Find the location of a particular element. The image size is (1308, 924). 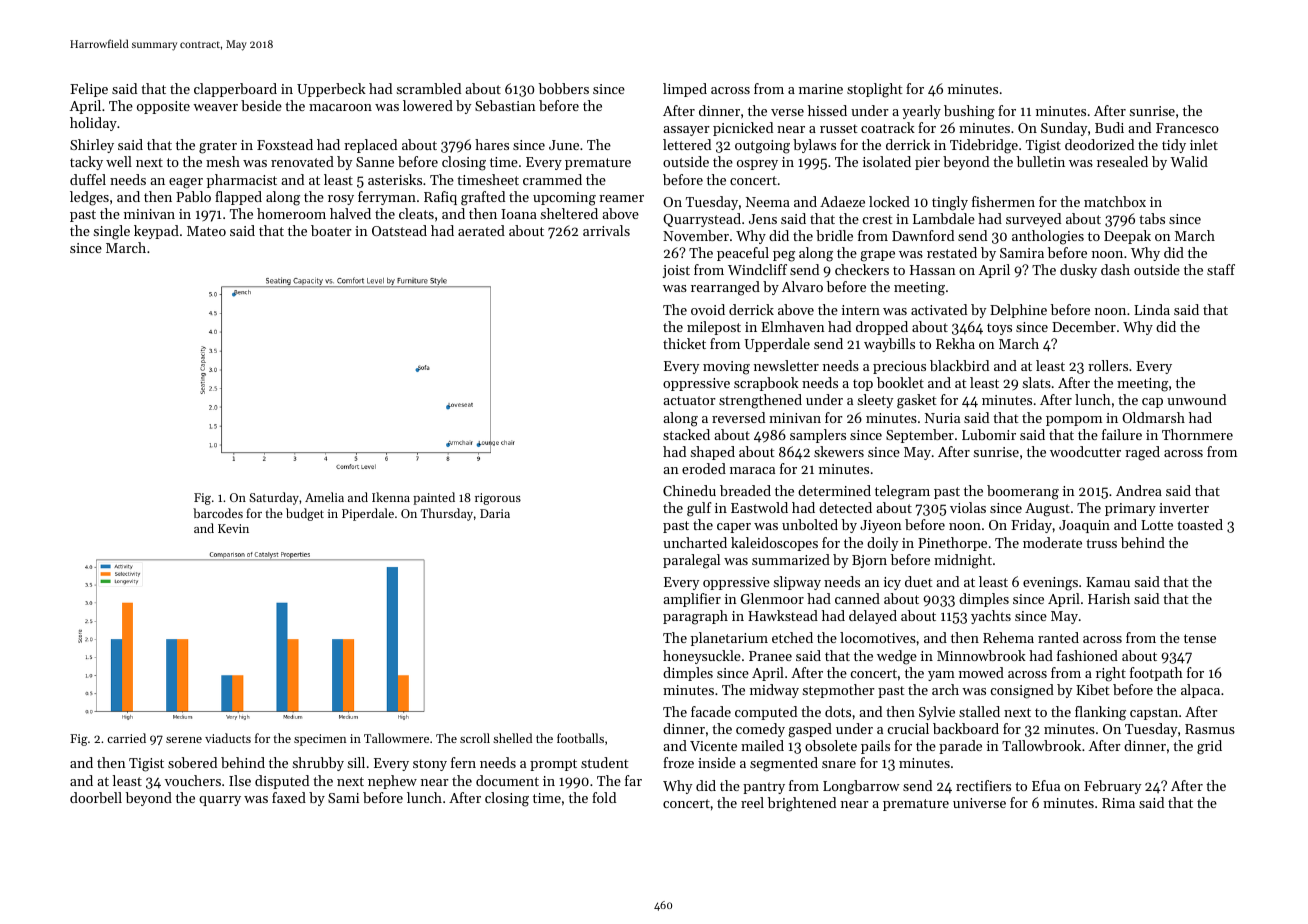

honeysuckle is located at coordinates (702, 657).
